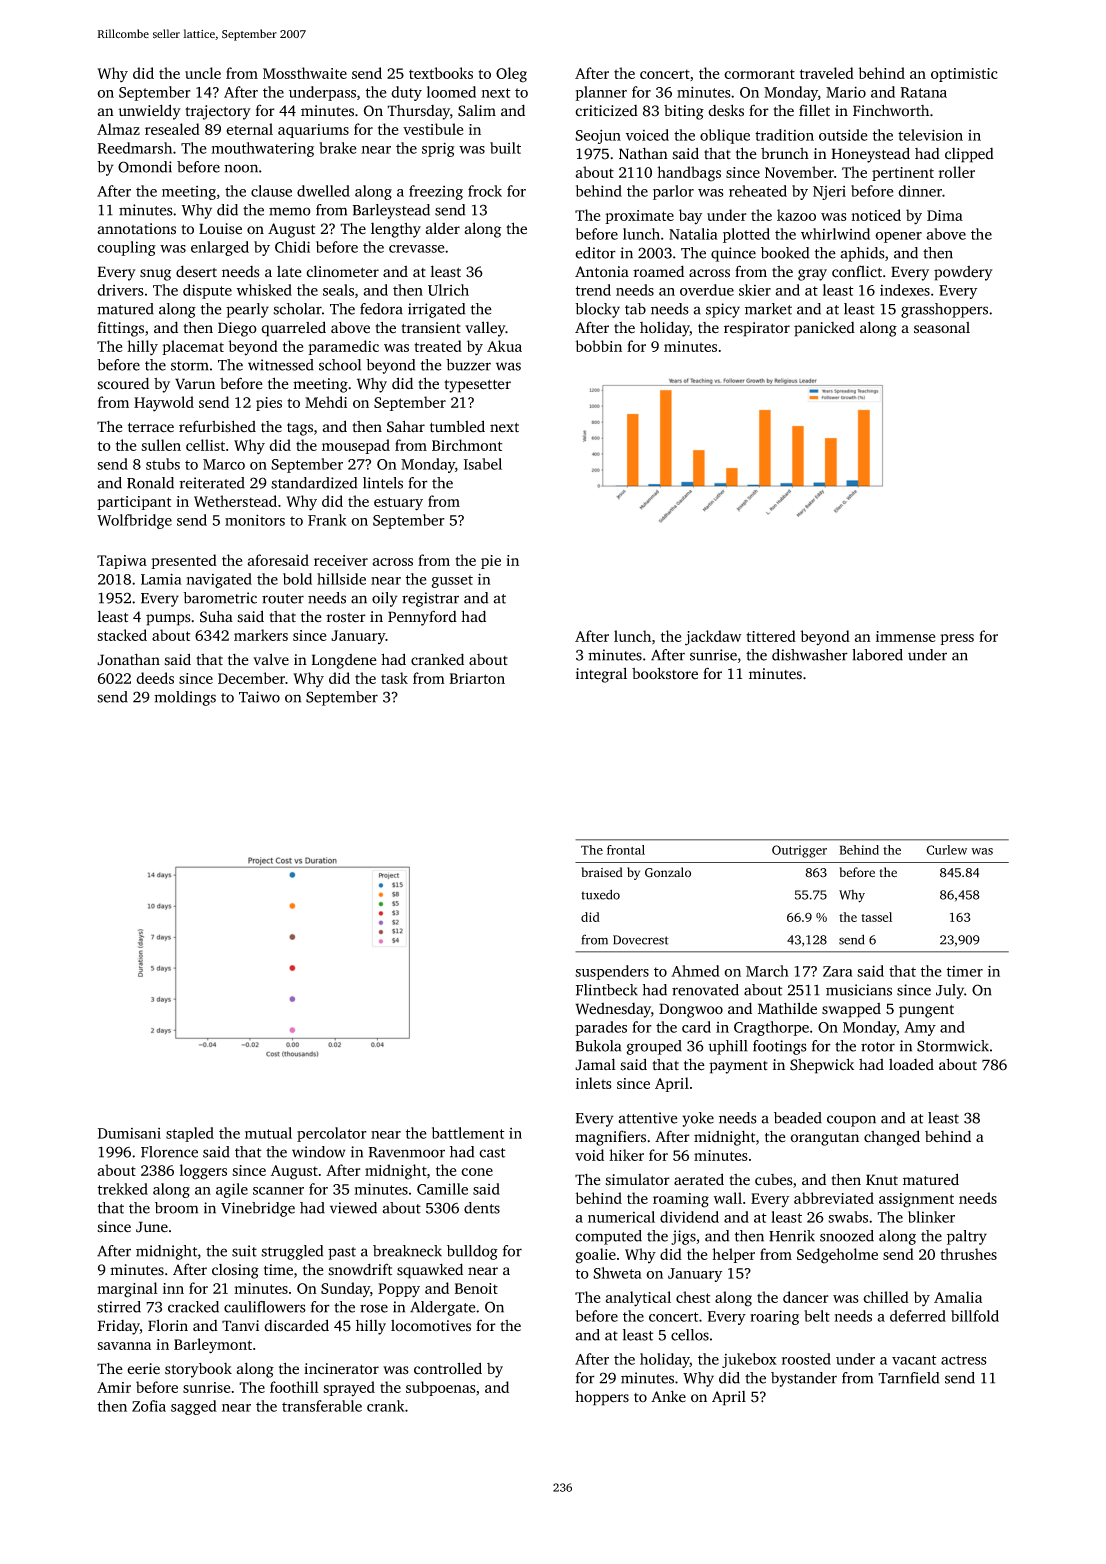 The width and height of the image is (1106, 1564). What do you see at coordinates (294, 1387) in the image?
I see `foothill` at bounding box center [294, 1387].
